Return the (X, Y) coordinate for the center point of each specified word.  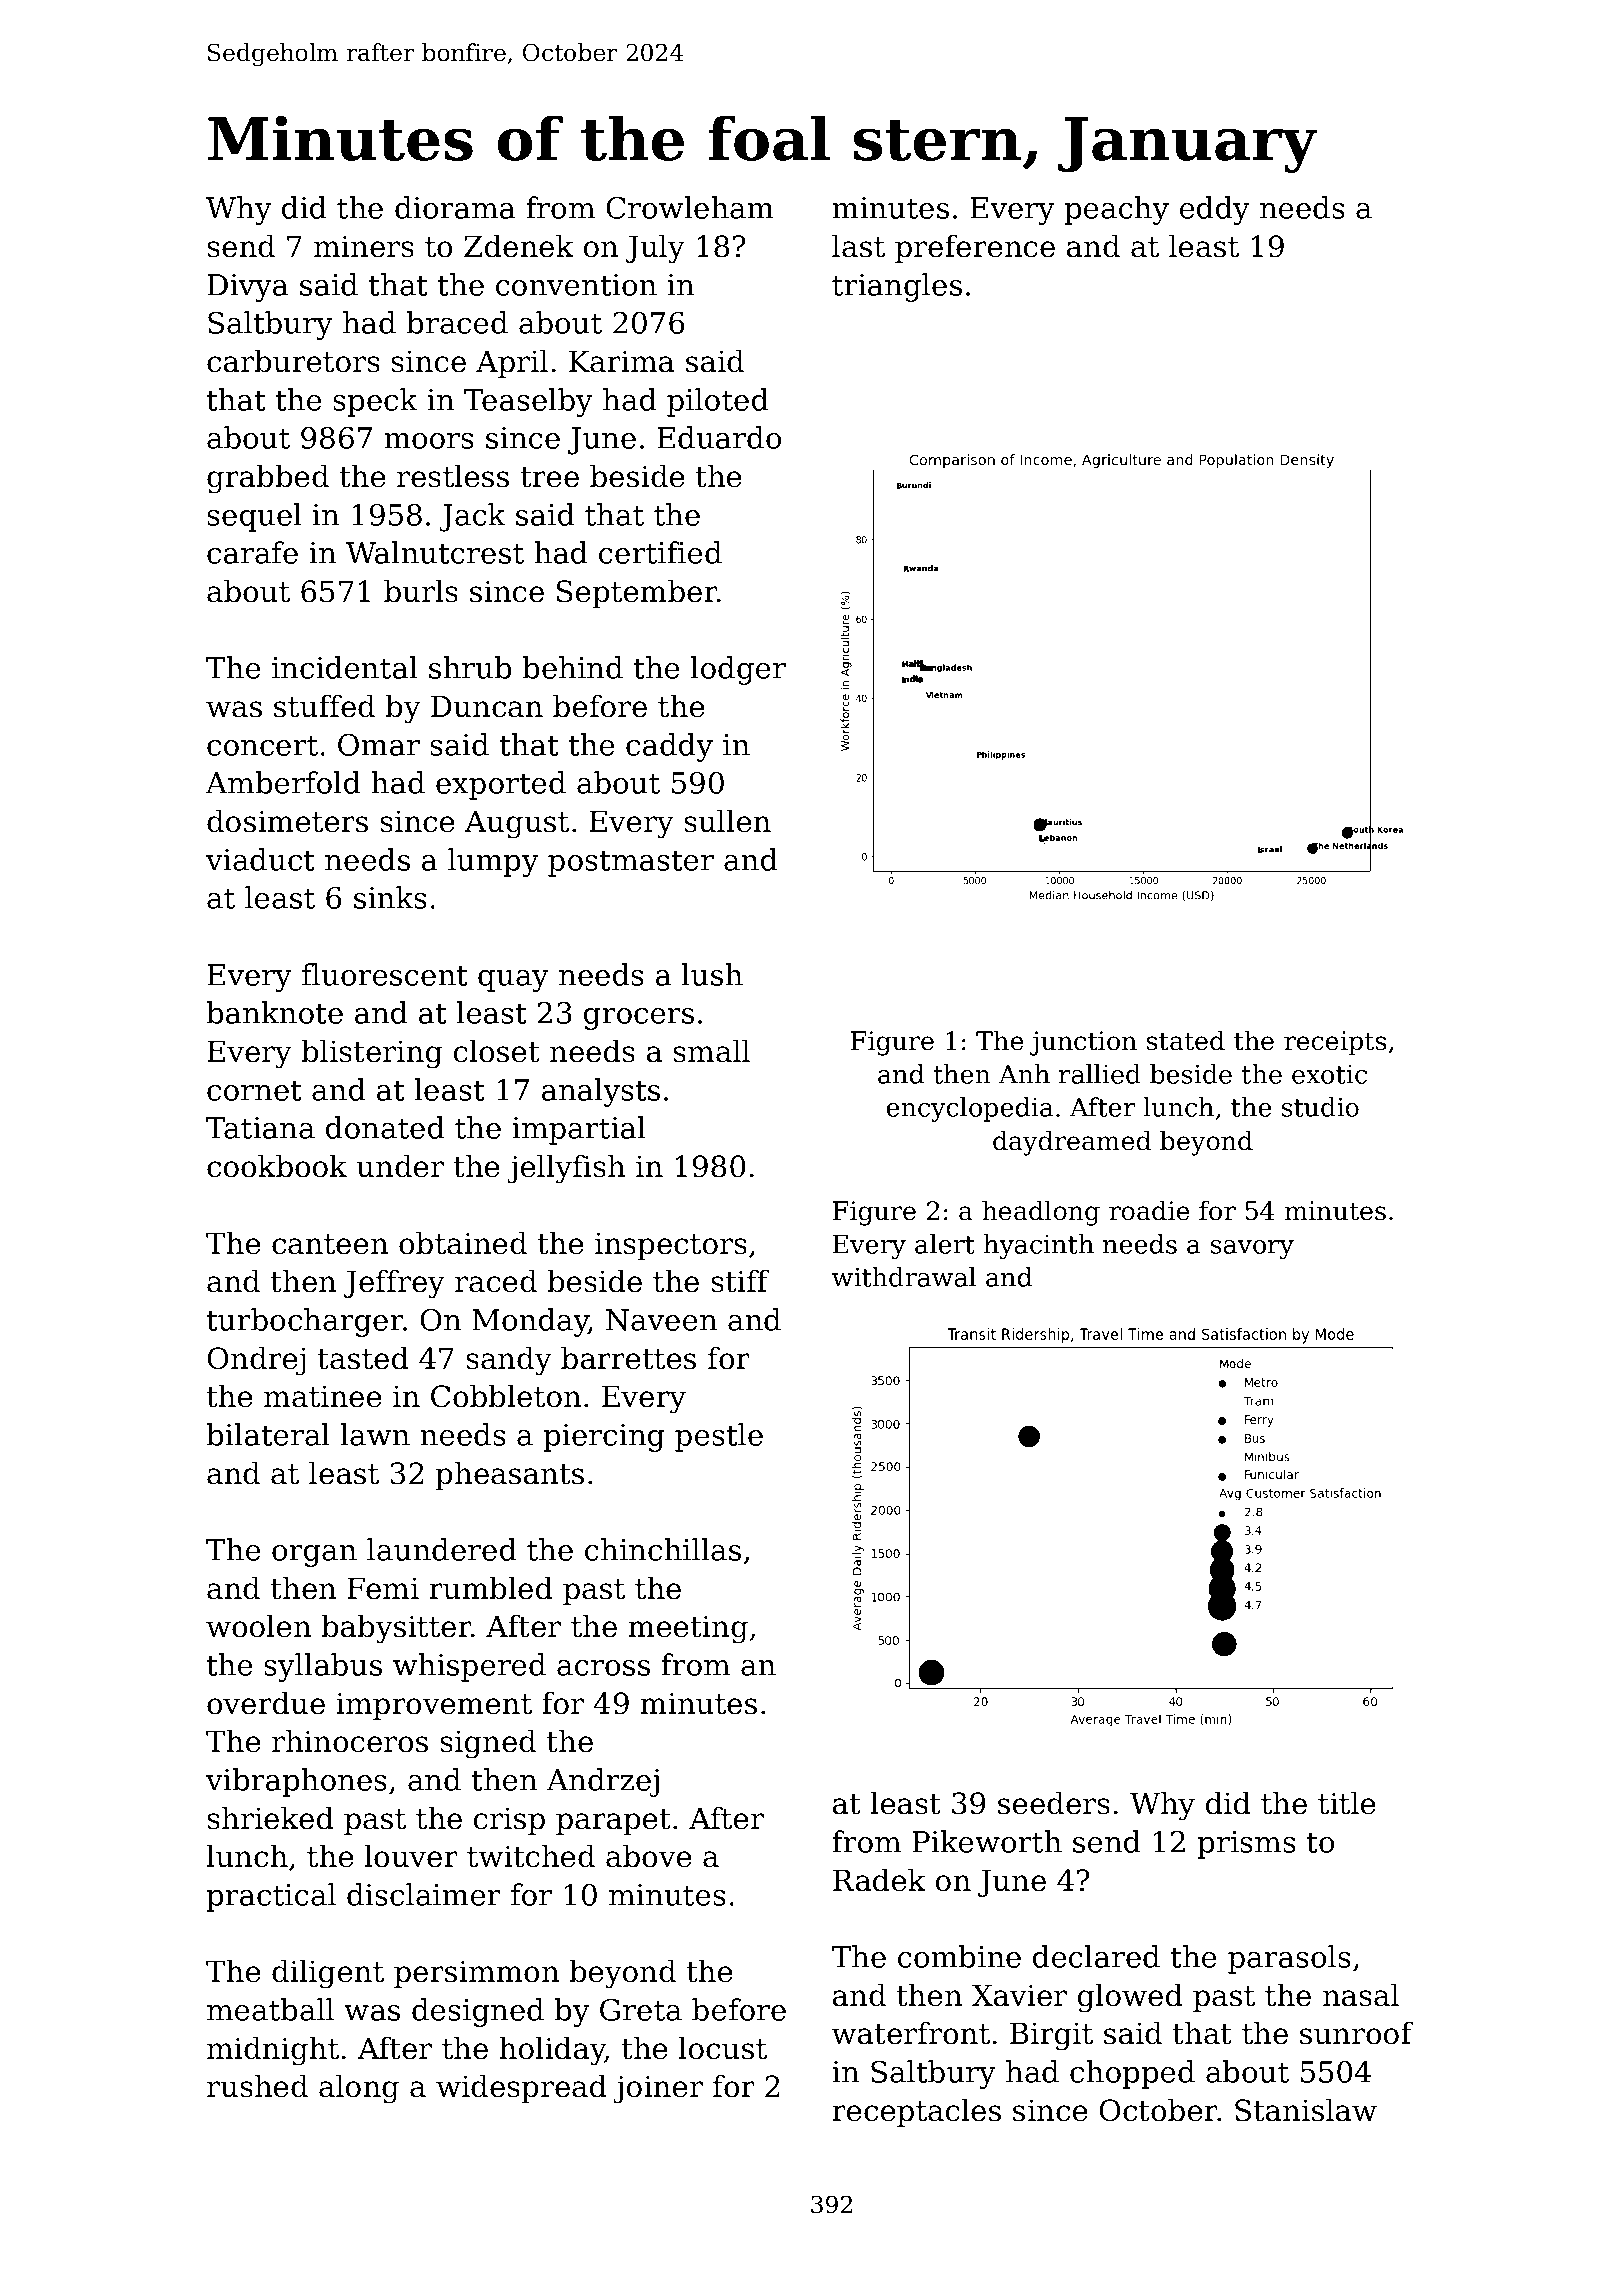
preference (975, 249)
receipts (1335, 1043)
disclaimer (424, 1894)
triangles (897, 287)
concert (262, 745)
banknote (275, 1012)
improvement (434, 1706)
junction (1083, 1043)
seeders (1054, 1803)
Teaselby (528, 402)
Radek (879, 1880)
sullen (727, 821)
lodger (738, 670)
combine (959, 1956)
